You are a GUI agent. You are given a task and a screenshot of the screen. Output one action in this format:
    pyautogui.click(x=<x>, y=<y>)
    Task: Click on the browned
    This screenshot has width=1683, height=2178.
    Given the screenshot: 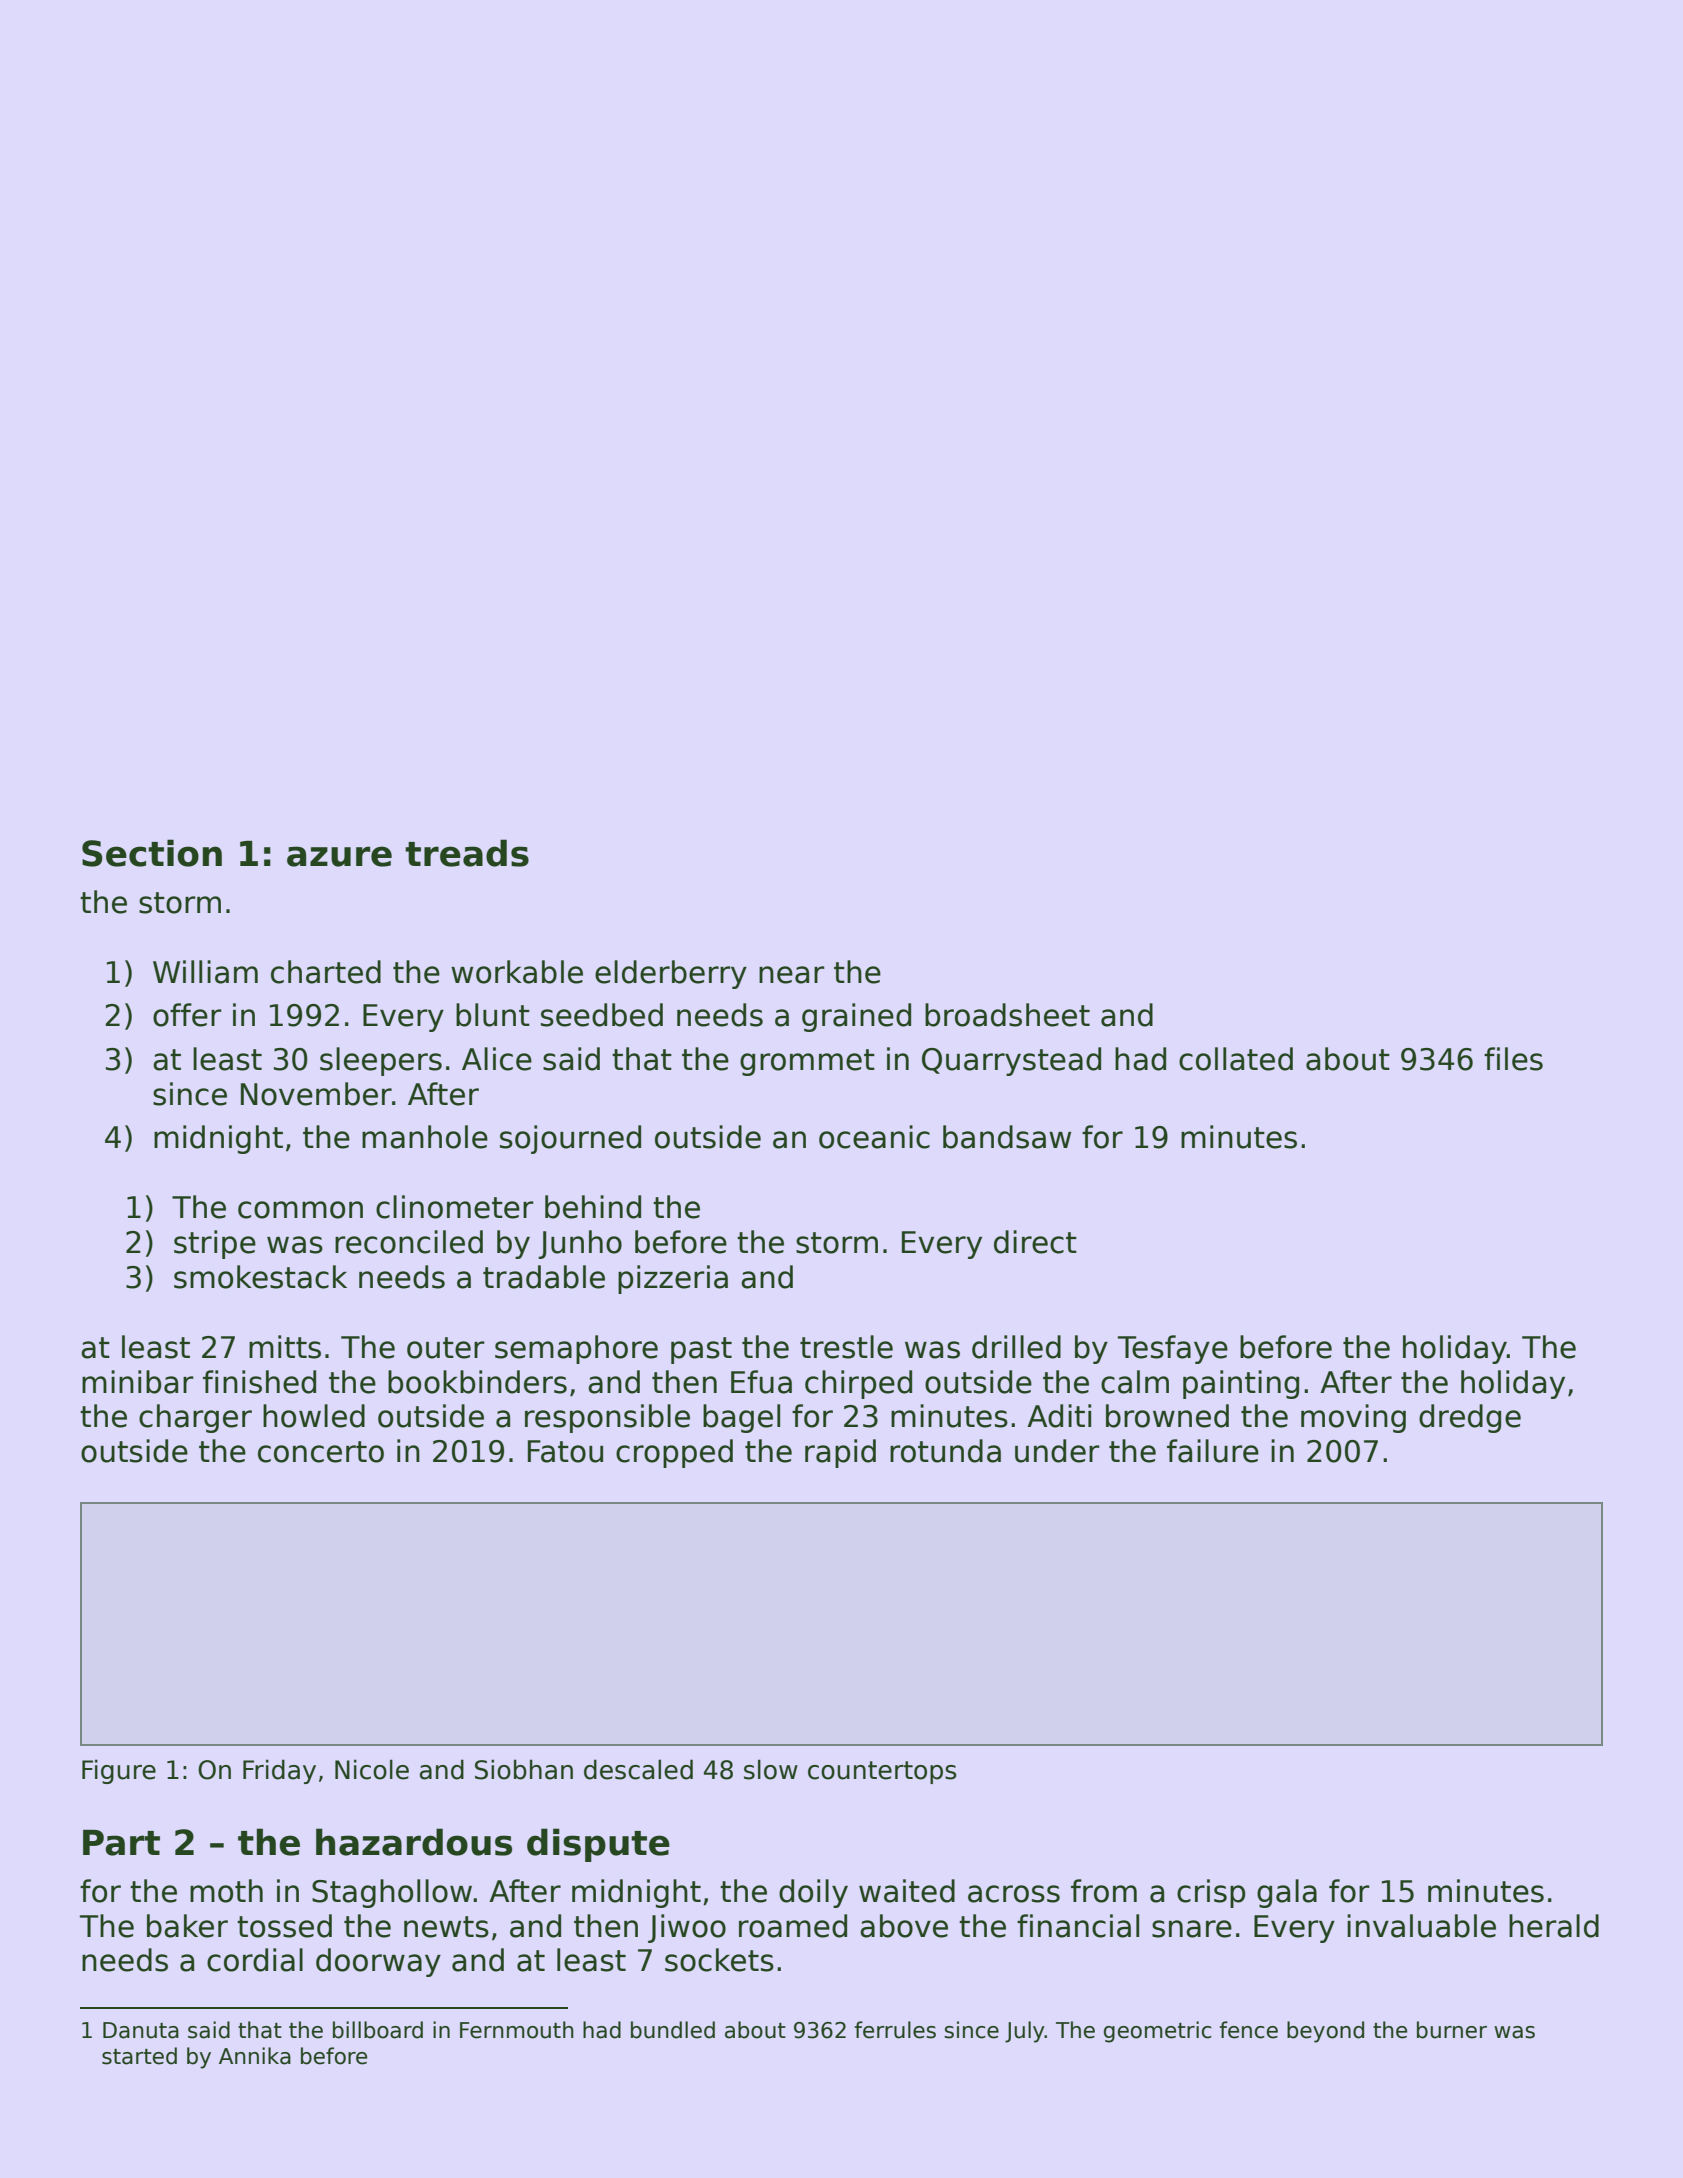 What is the action you would take?
    pyautogui.click(x=1167, y=1416)
